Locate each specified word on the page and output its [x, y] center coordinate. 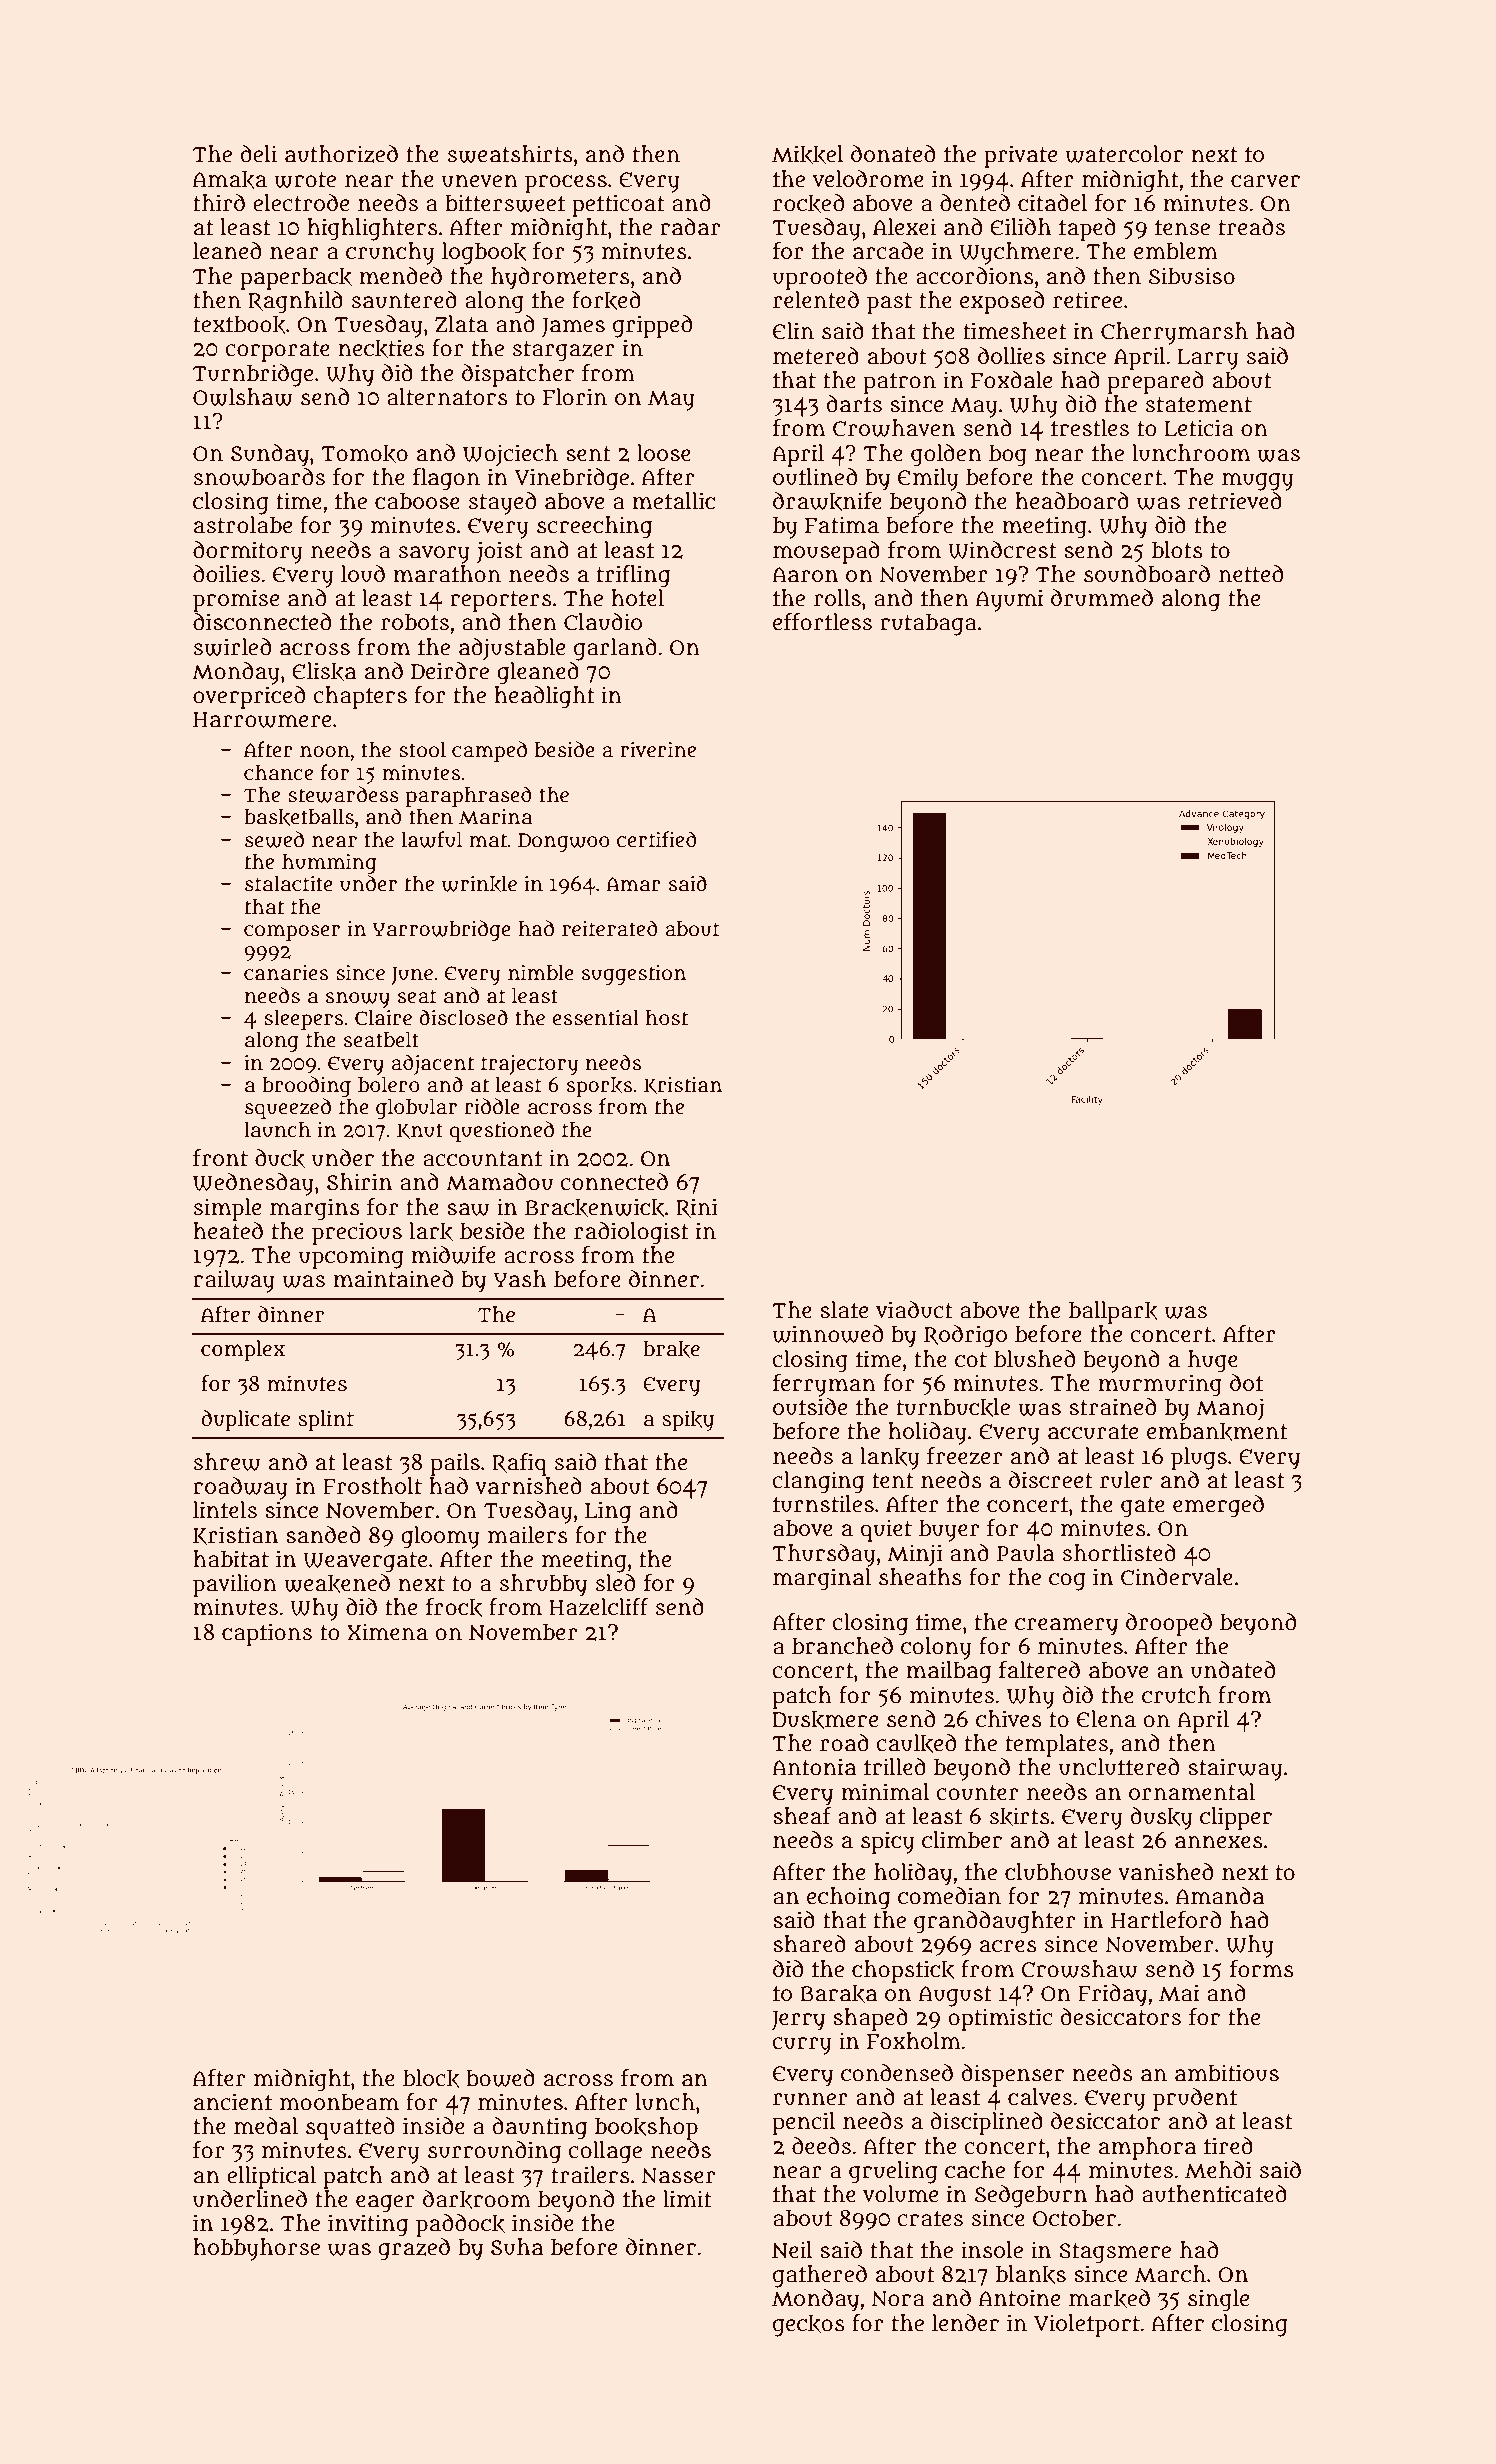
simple [227, 1209]
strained [1112, 1407]
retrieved [1235, 501]
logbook [484, 253]
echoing [848, 1898]
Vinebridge [572, 479]
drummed [1102, 598]
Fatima [842, 525]
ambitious [1227, 2073]
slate [844, 1310]
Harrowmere [262, 720]
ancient [233, 2102]
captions [267, 1634]
